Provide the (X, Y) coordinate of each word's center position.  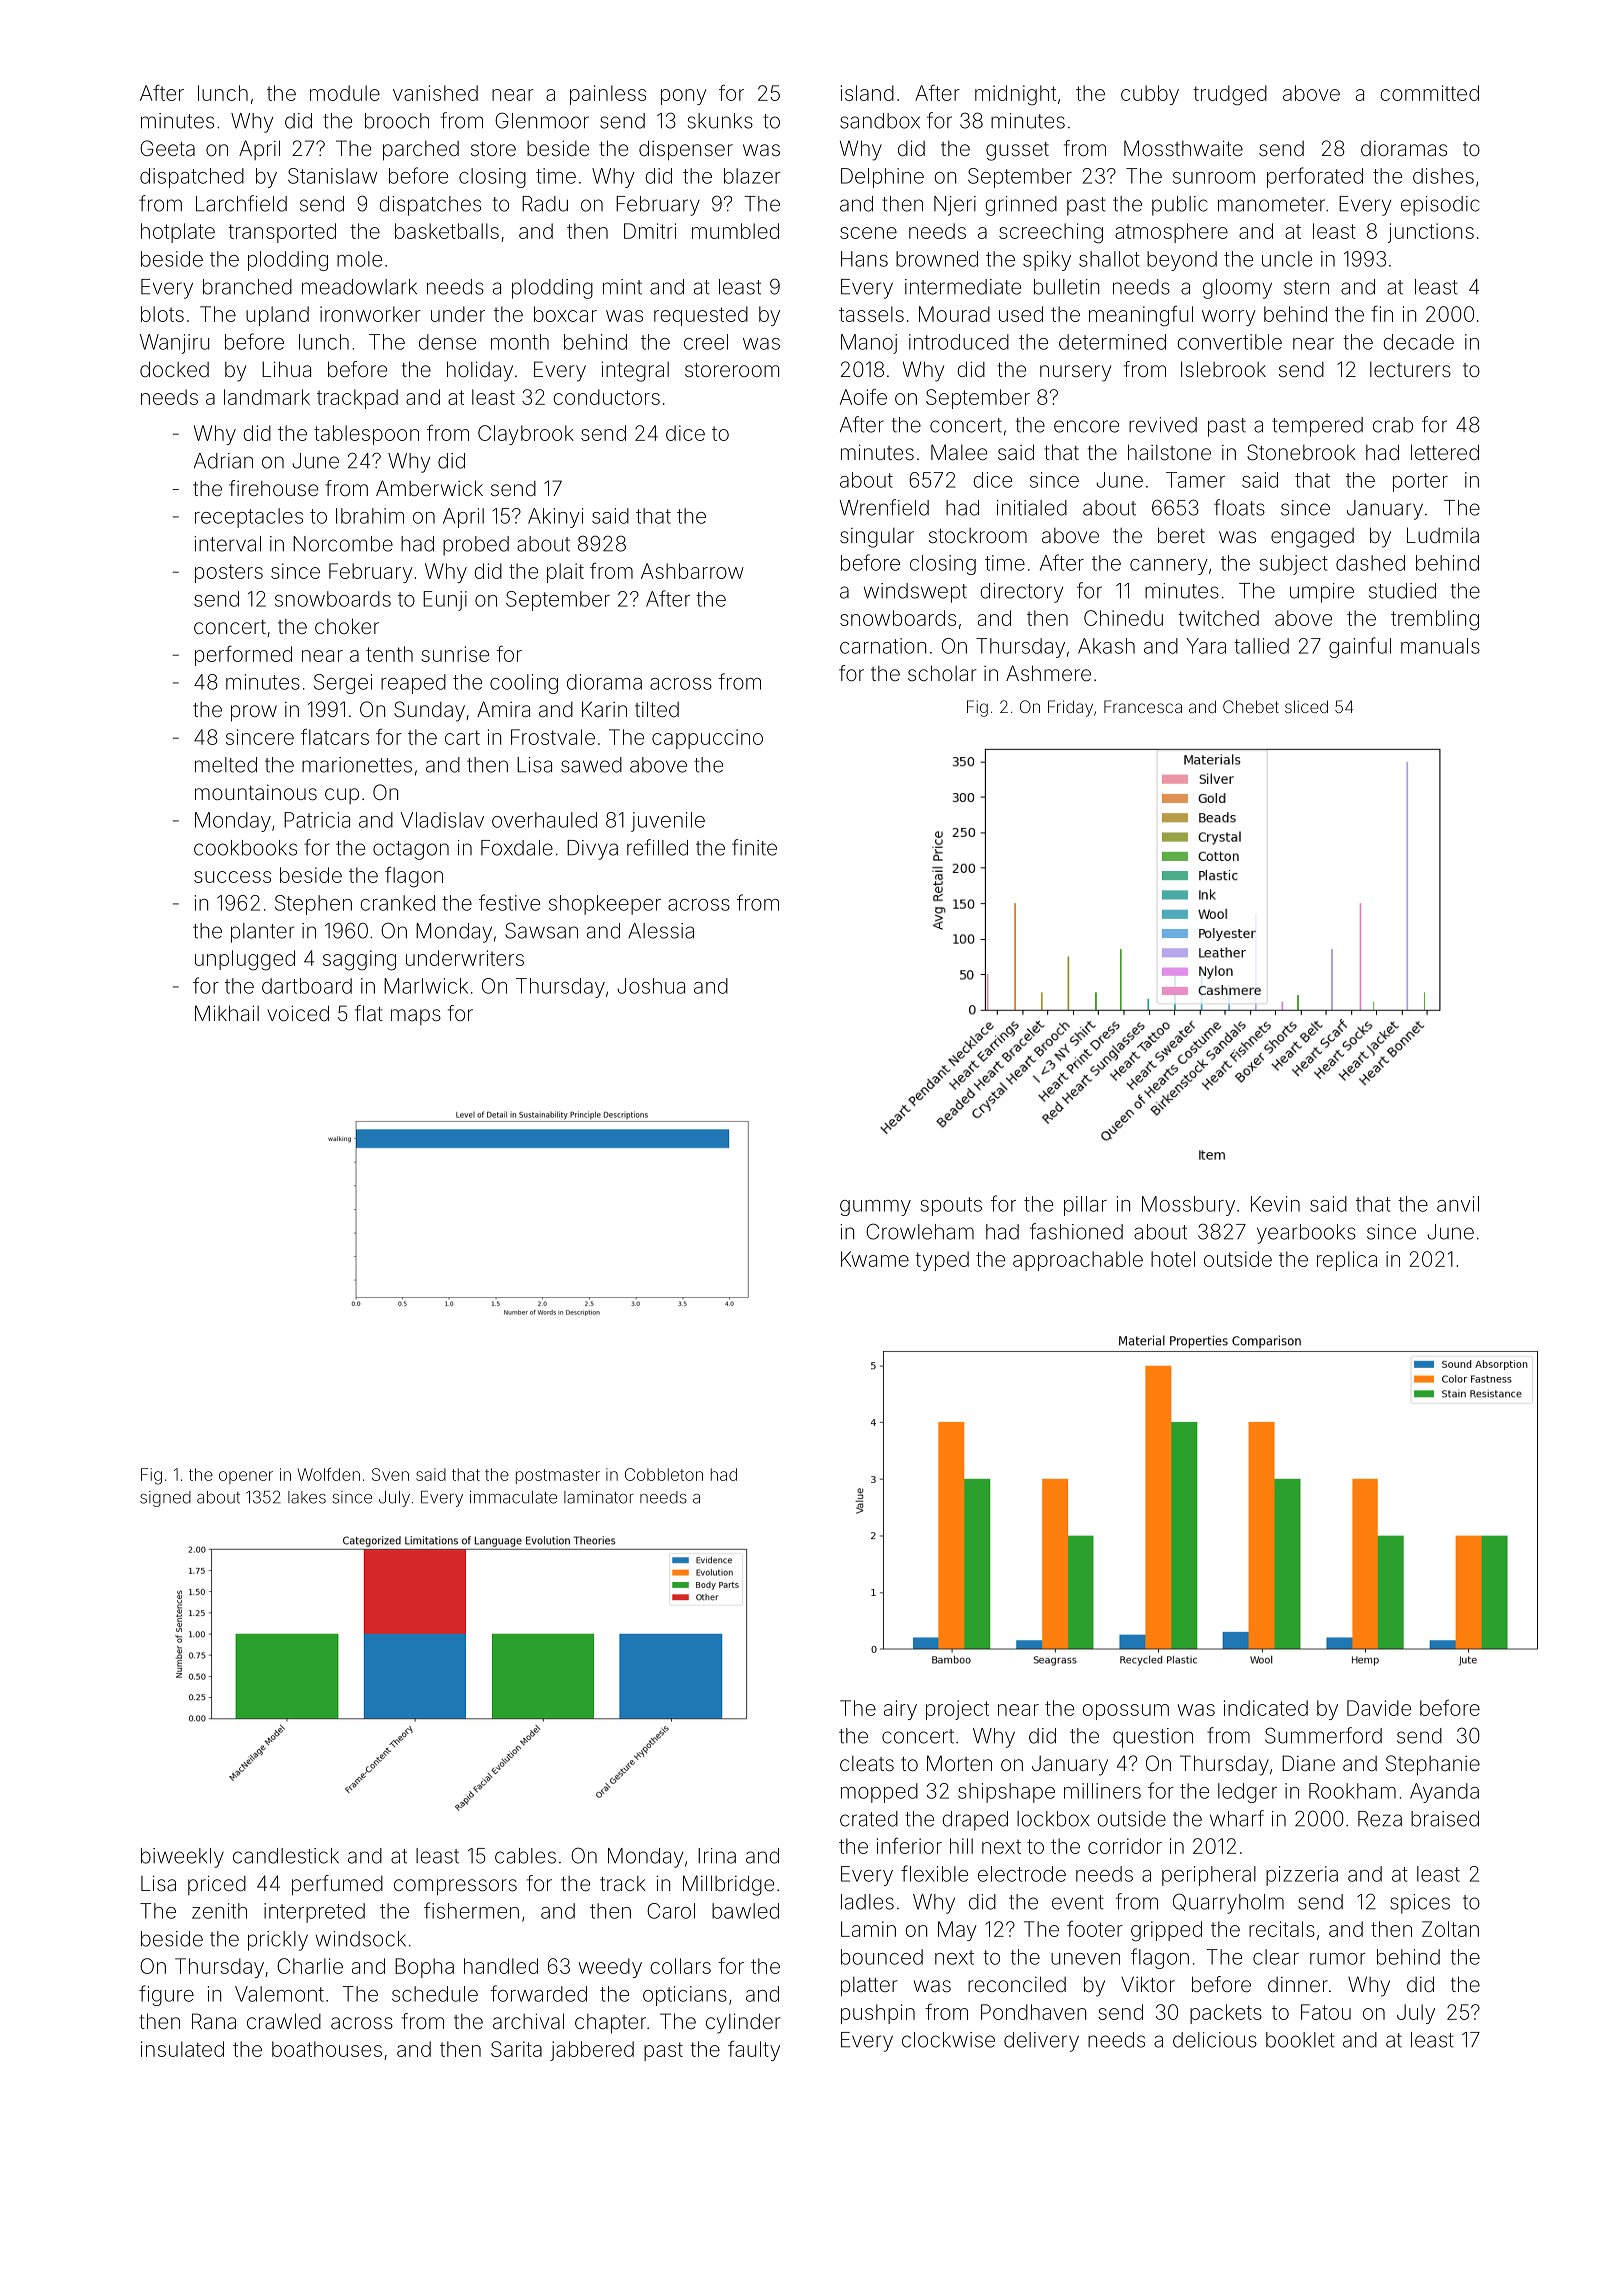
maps (416, 1017)
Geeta (167, 148)
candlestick (286, 1856)
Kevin (1275, 1204)
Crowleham (920, 1231)
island (867, 93)
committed (1430, 93)
